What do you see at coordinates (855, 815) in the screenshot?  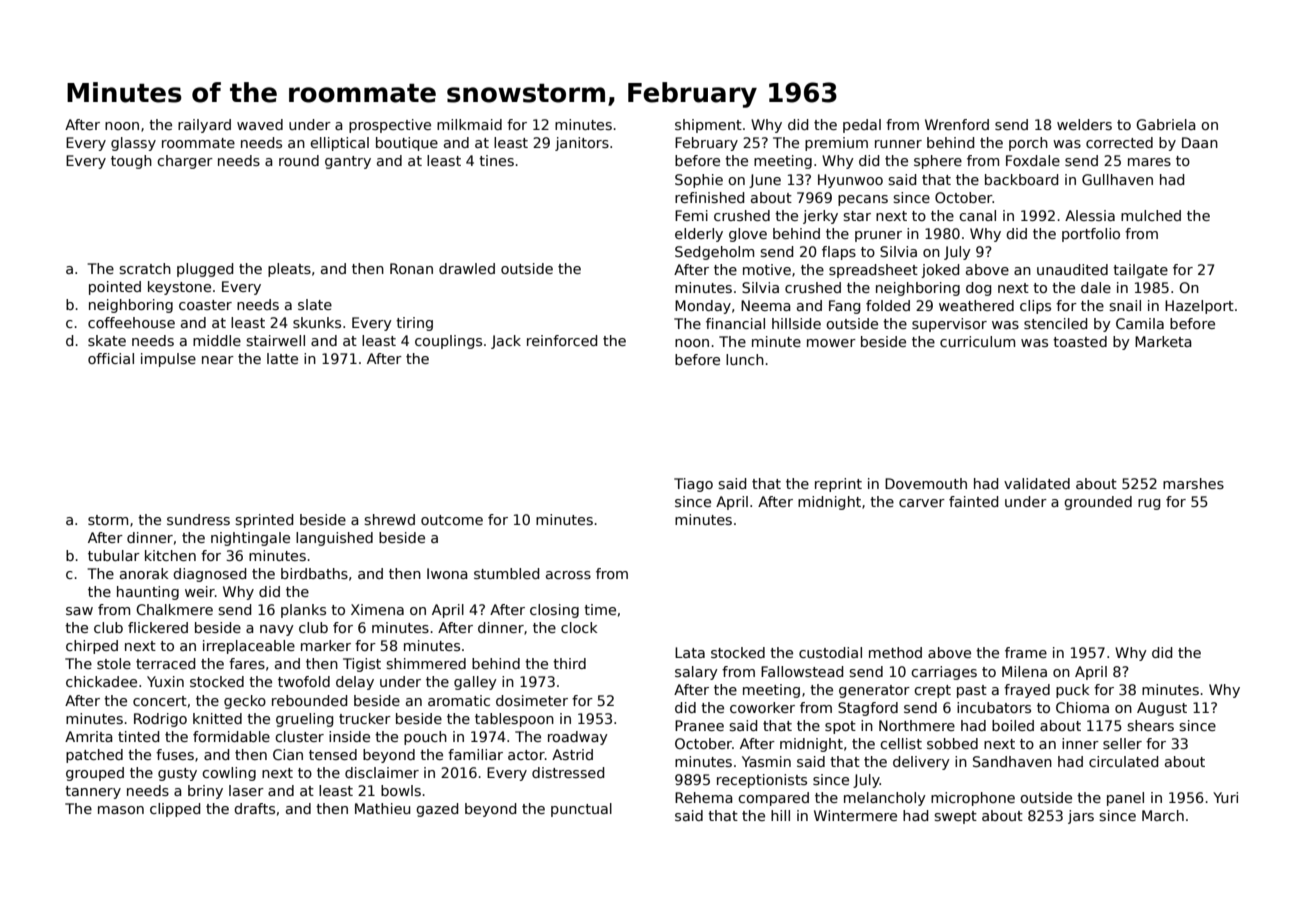 I see `Wintermere` at bounding box center [855, 815].
